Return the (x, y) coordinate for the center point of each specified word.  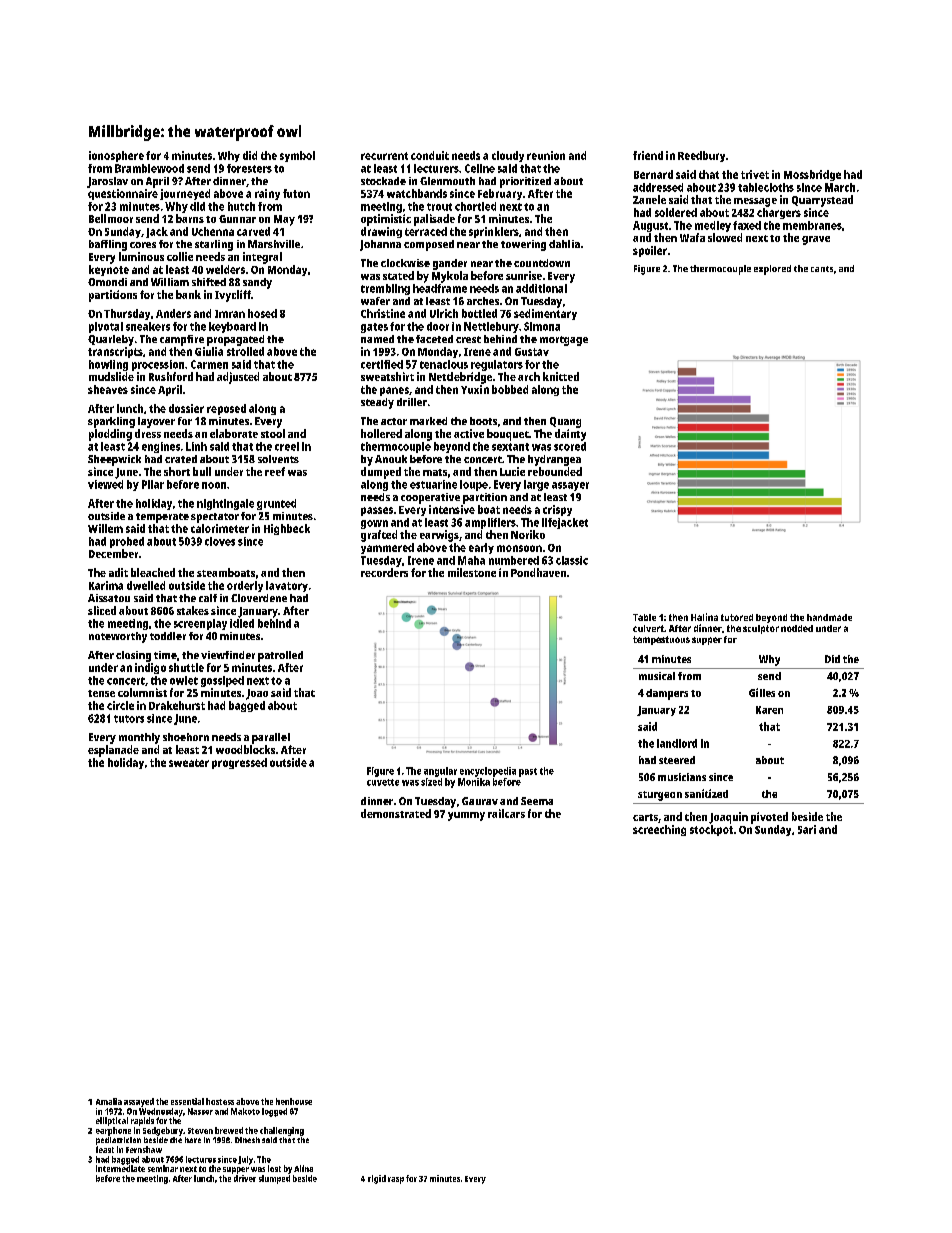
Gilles (762, 692)
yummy (466, 816)
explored (772, 270)
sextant (510, 447)
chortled (475, 206)
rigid (377, 1179)
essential (187, 1101)
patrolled (280, 656)
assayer (570, 486)
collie (180, 256)
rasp (396, 1180)
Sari (807, 829)
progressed (239, 763)
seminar (163, 1168)
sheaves (108, 389)
